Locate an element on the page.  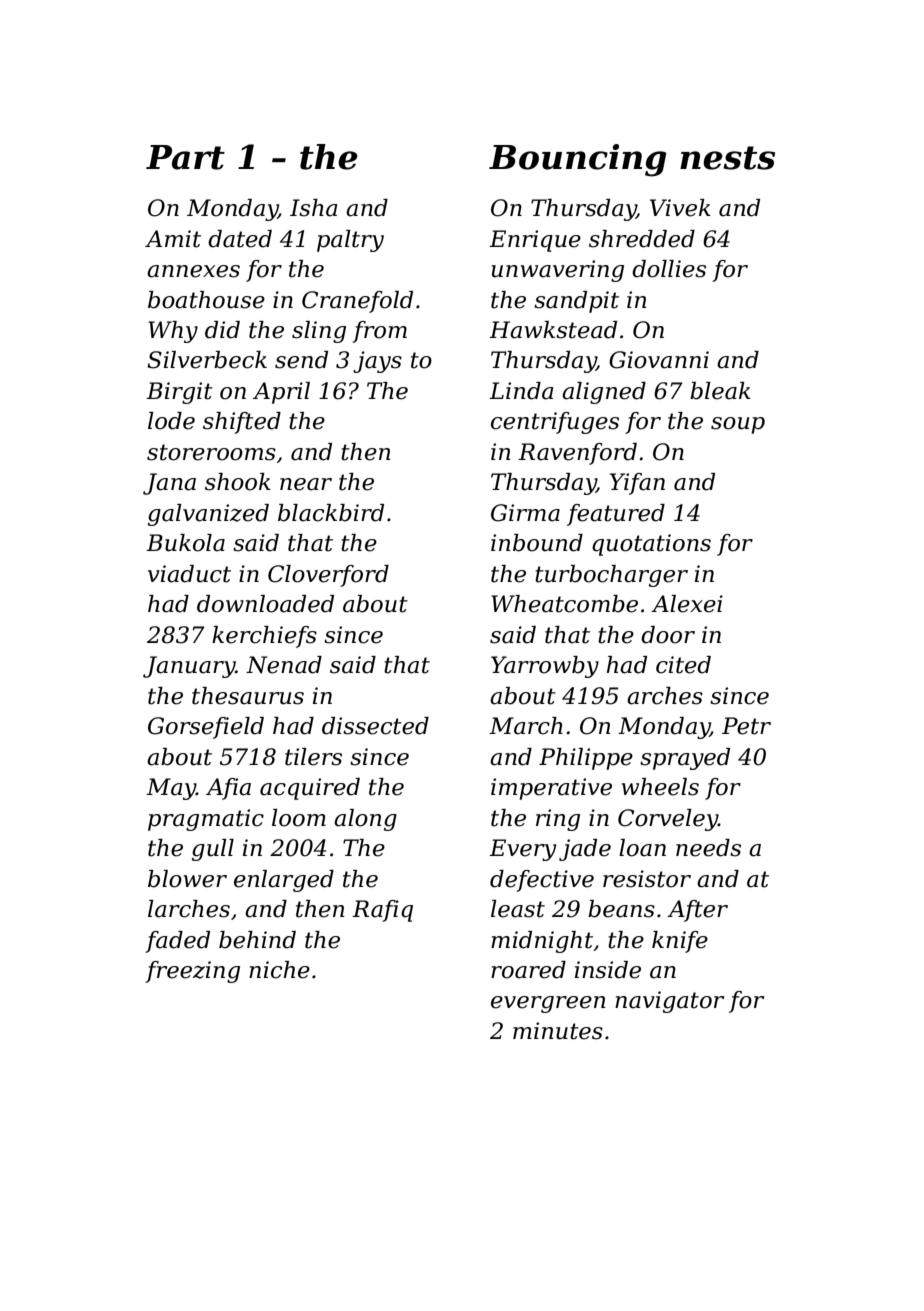
Girma is located at coordinates (525, 513).
